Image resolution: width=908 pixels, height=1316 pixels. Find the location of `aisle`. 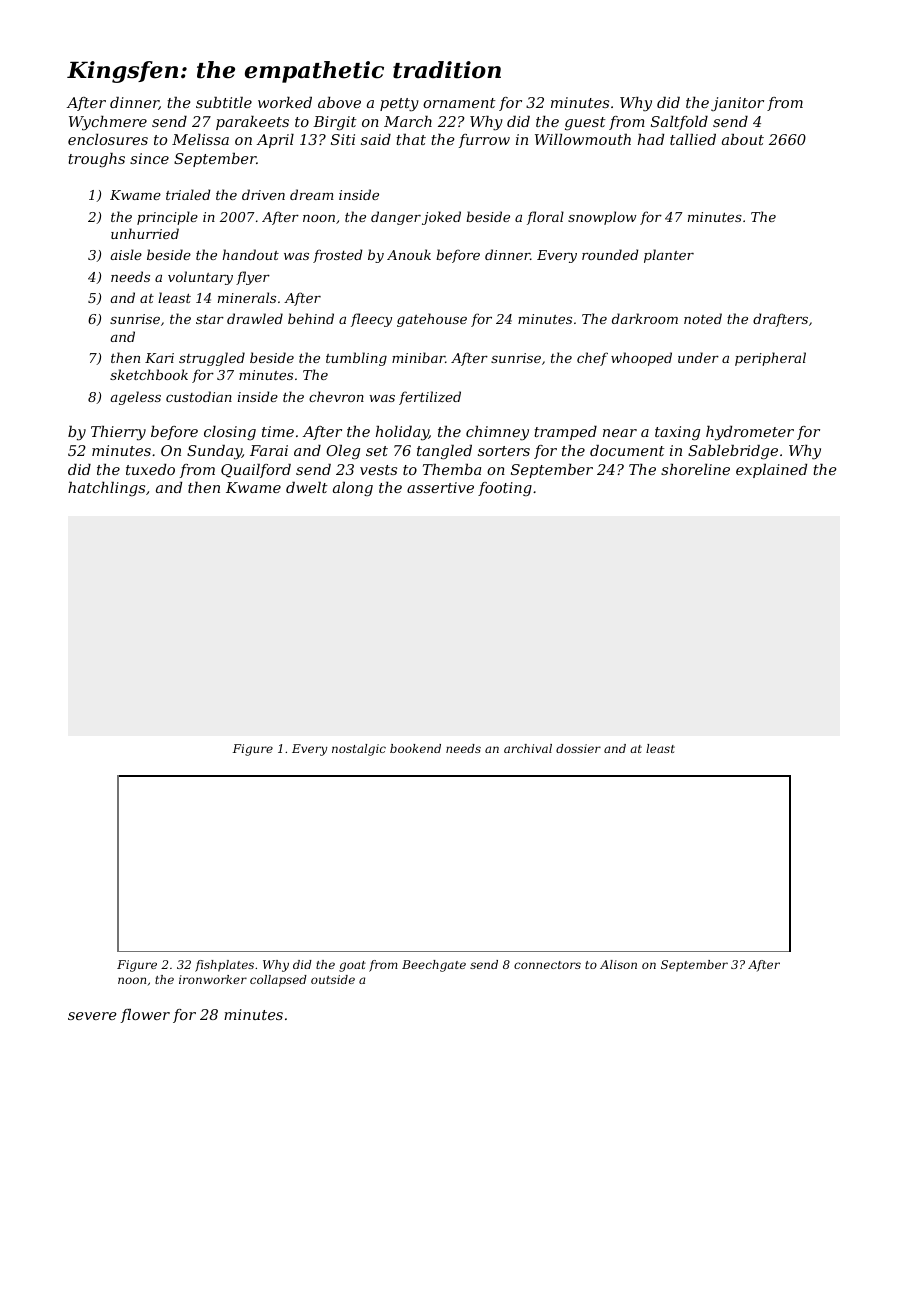

aisle is located at coordinates (126, 254).
